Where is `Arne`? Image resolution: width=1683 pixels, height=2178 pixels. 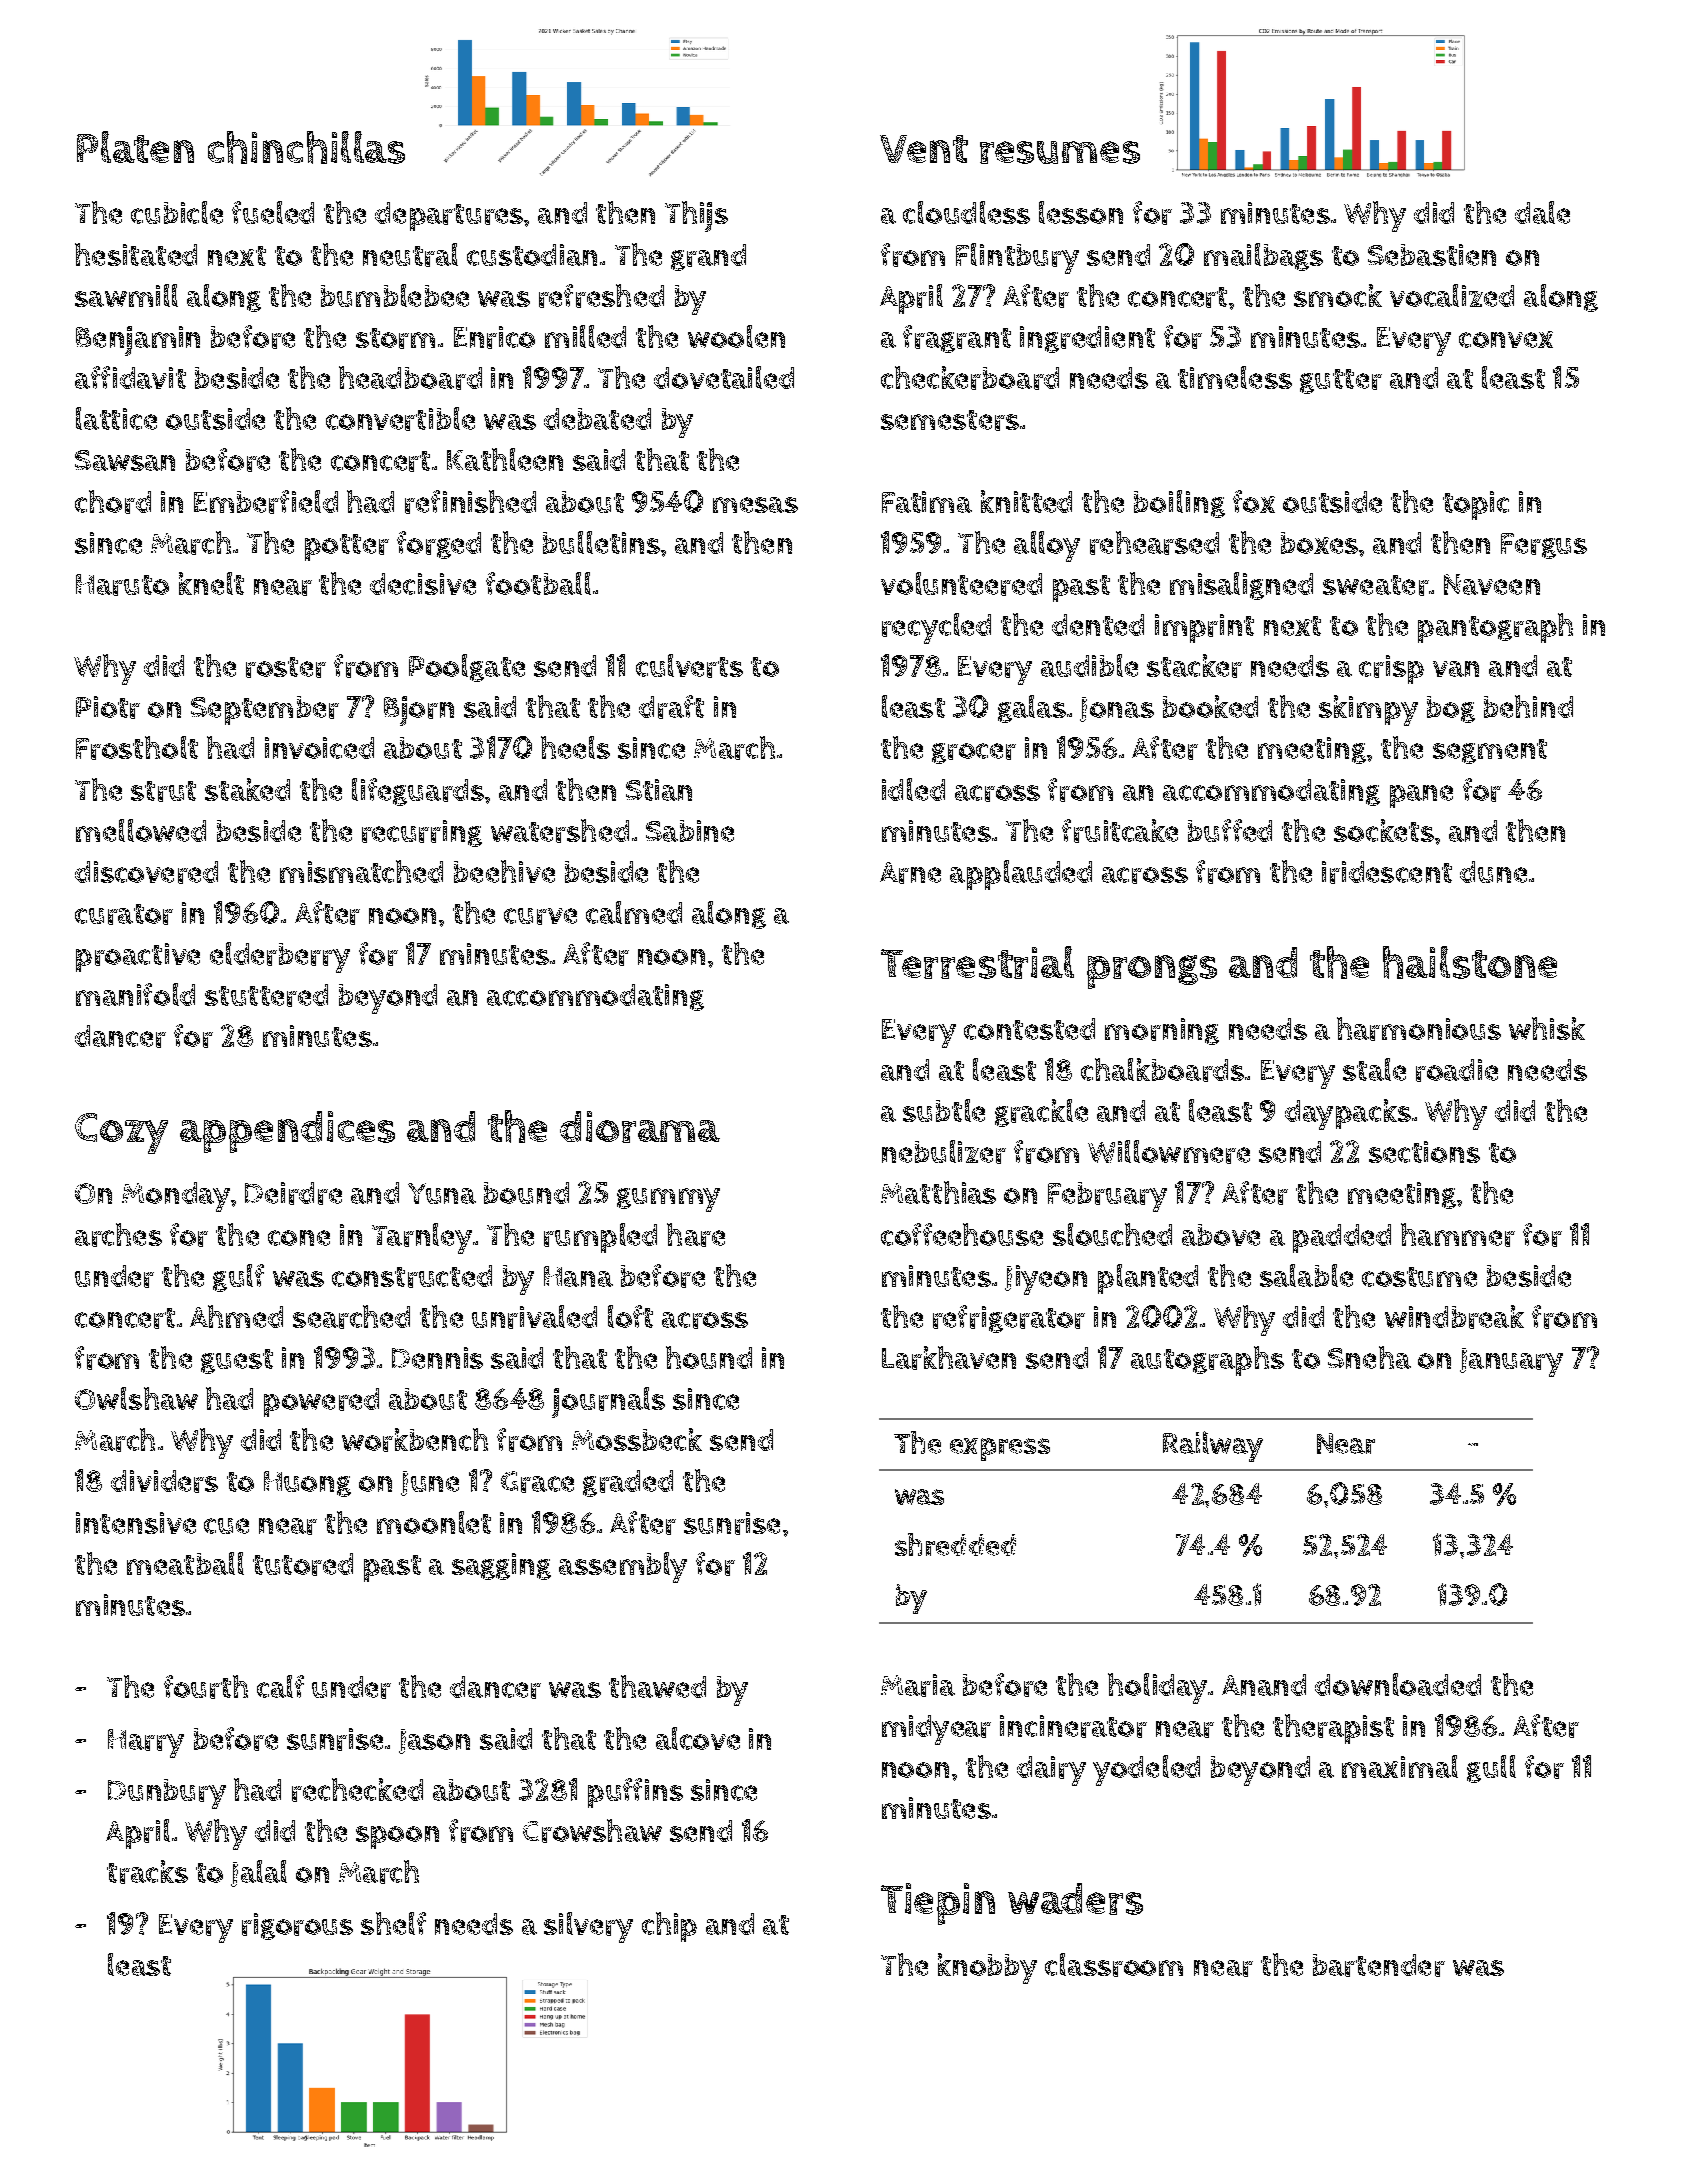 Arne is located at coordinates (910, 873).
